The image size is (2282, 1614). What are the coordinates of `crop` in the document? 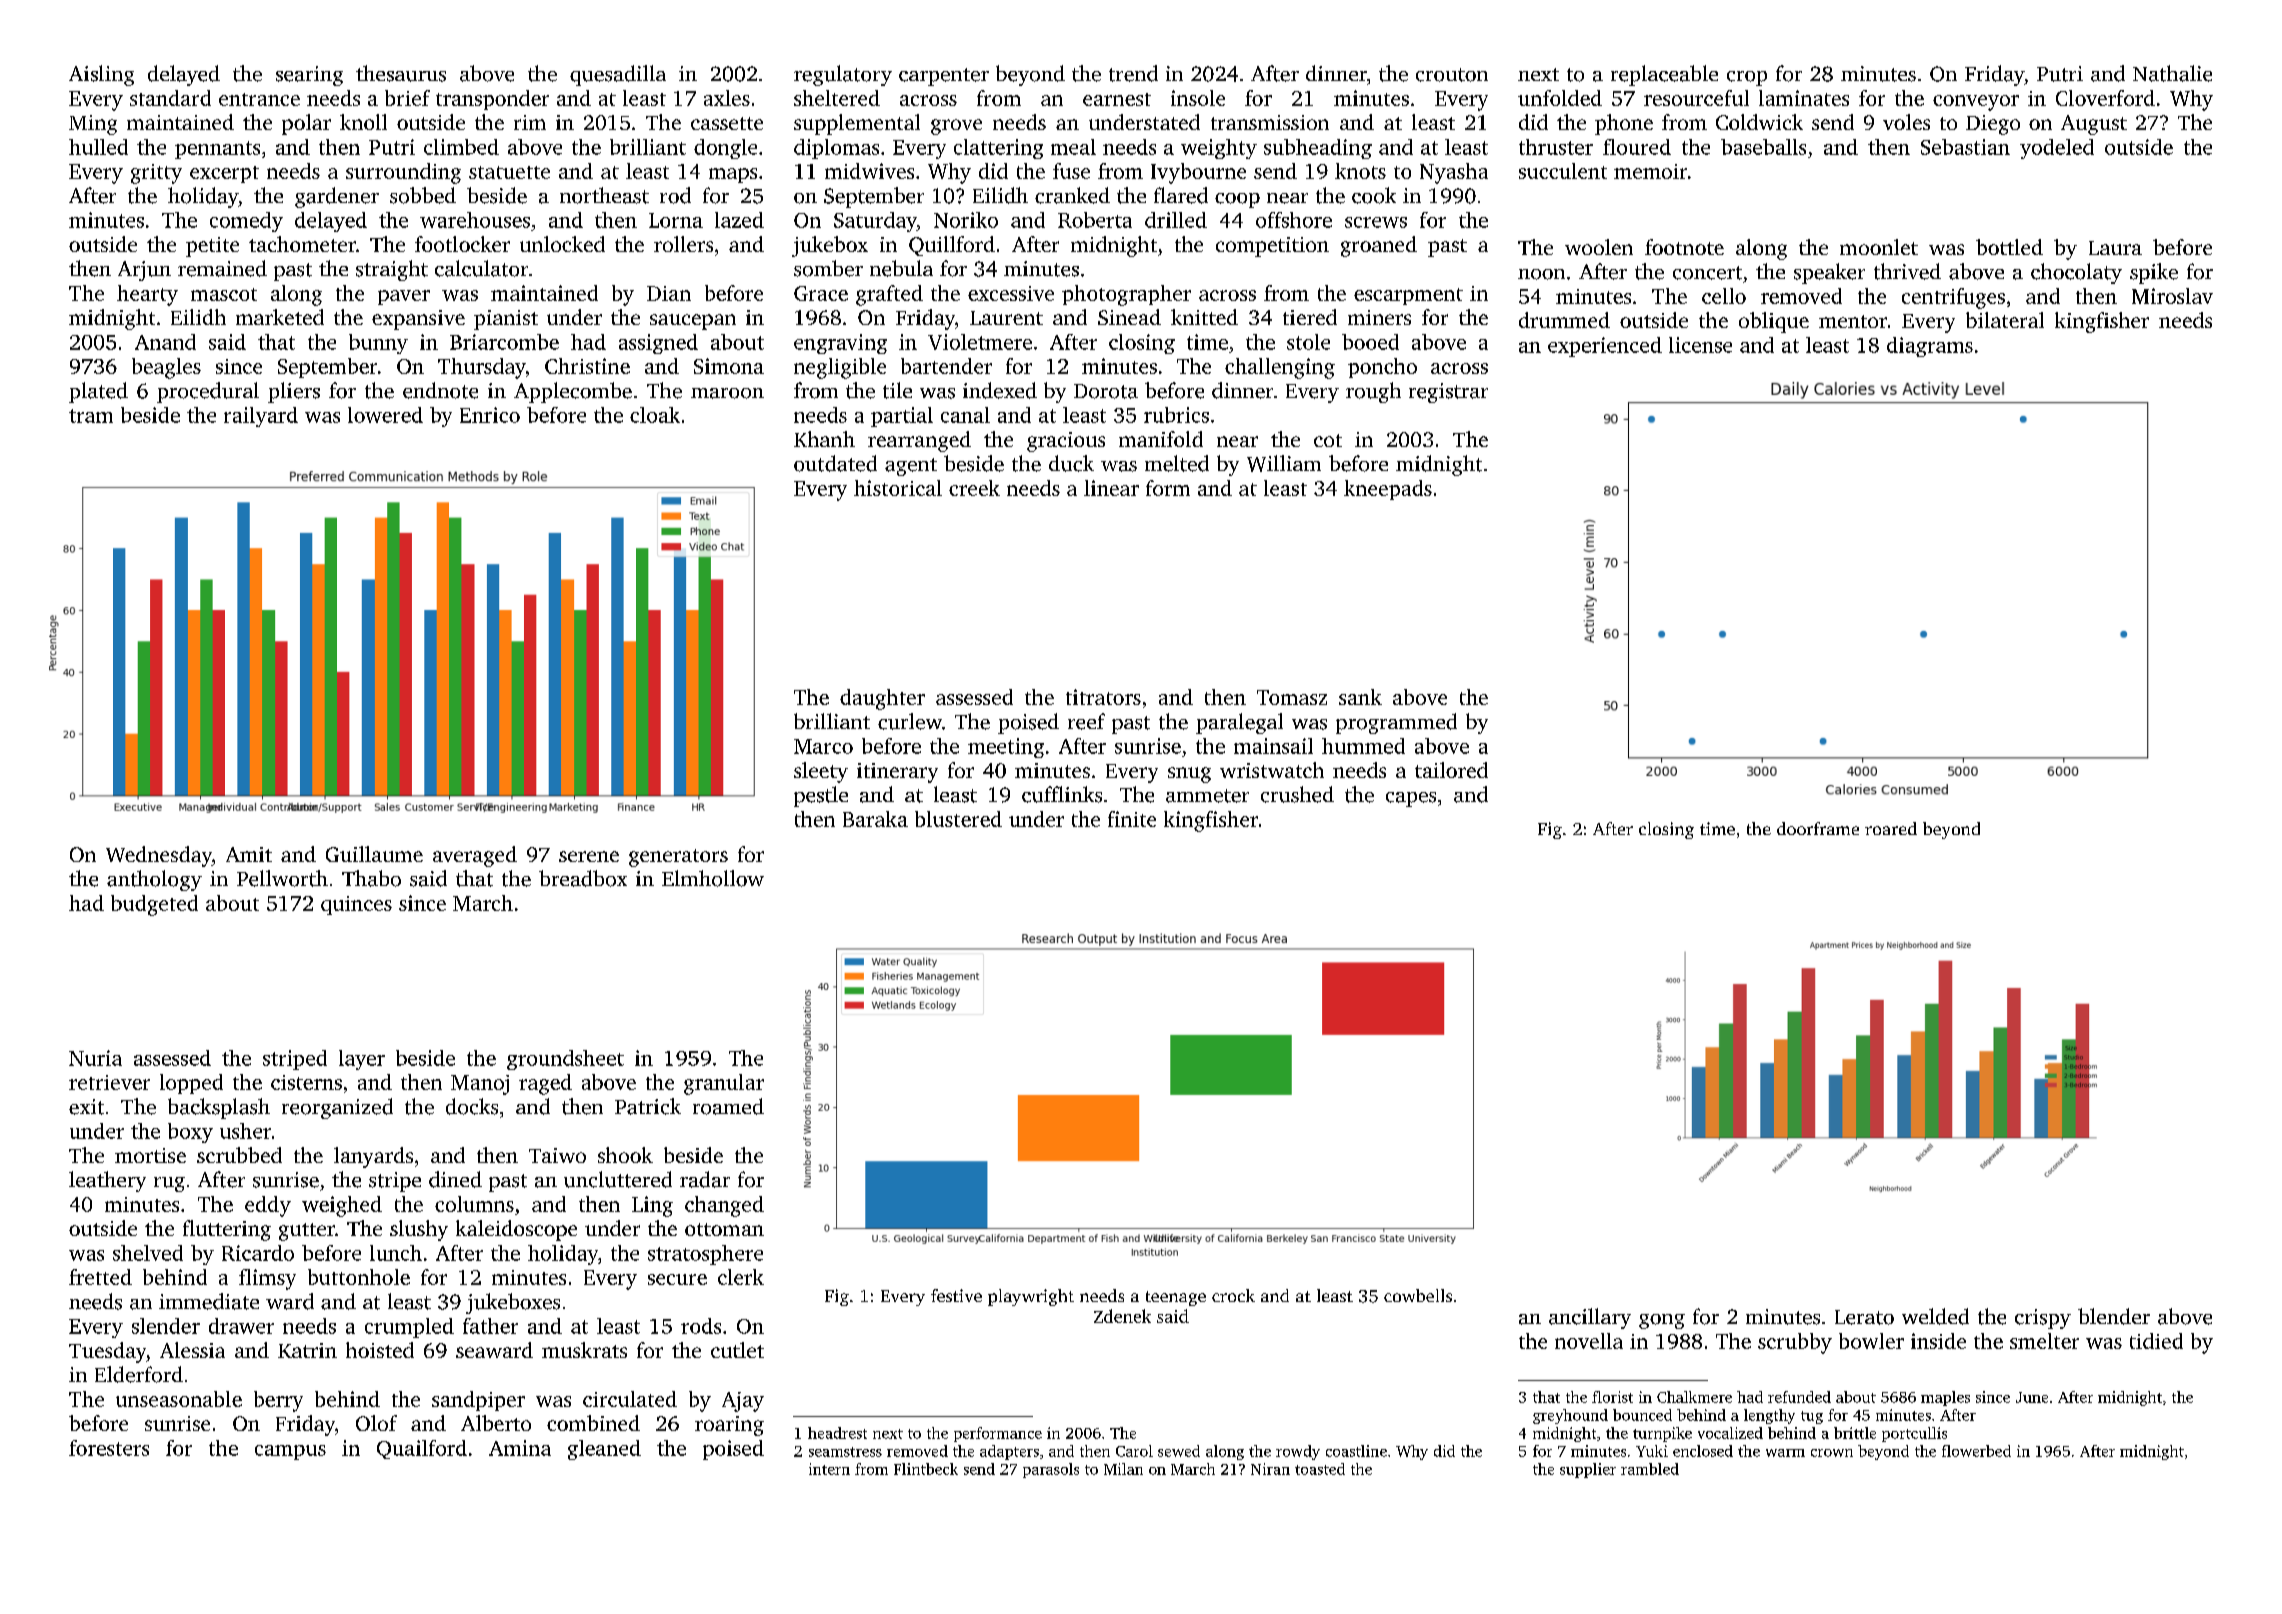 It's located at (1747, 78).
